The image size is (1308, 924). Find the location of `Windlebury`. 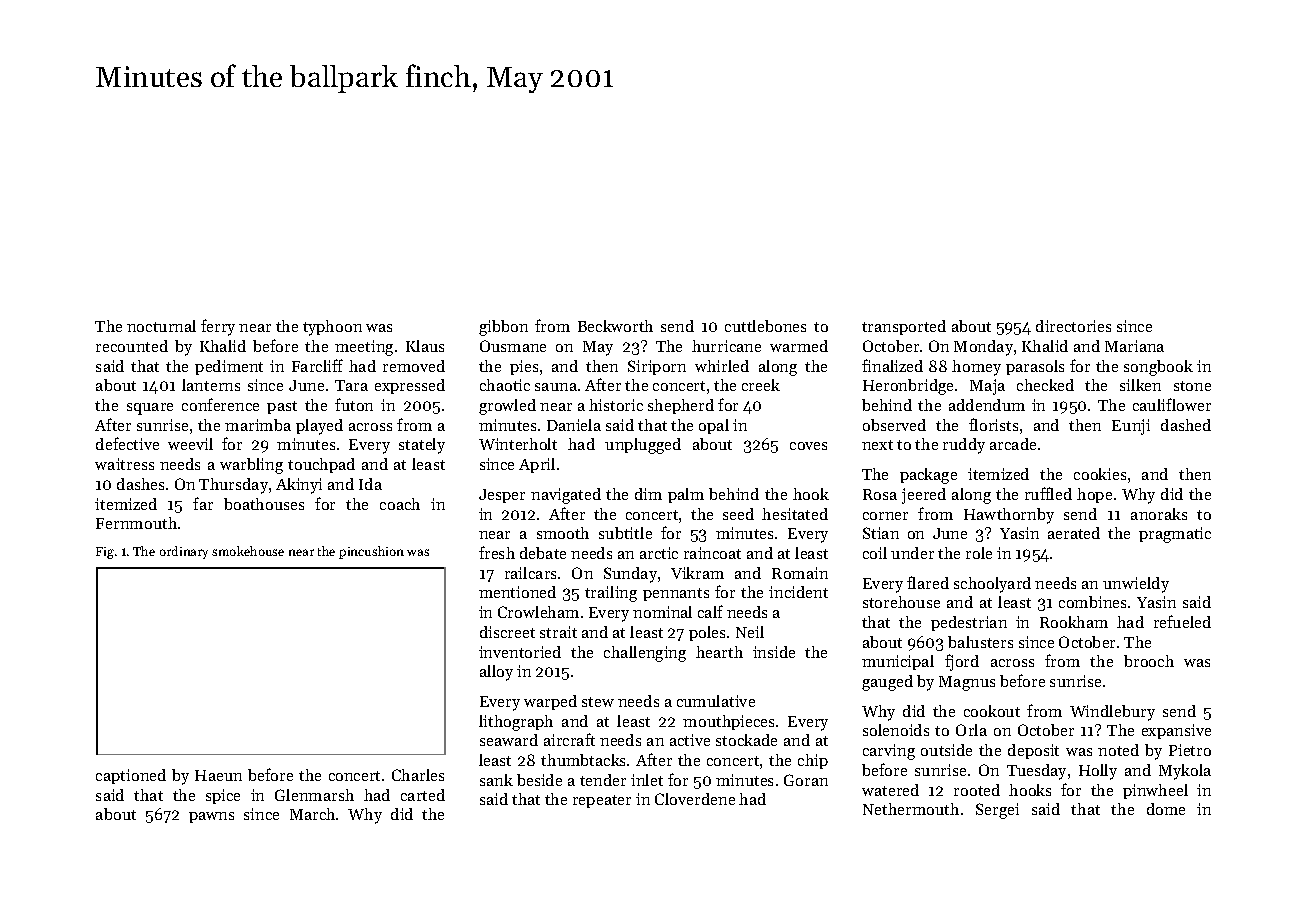

Windlebury is located at coordinates (1112, 713).
